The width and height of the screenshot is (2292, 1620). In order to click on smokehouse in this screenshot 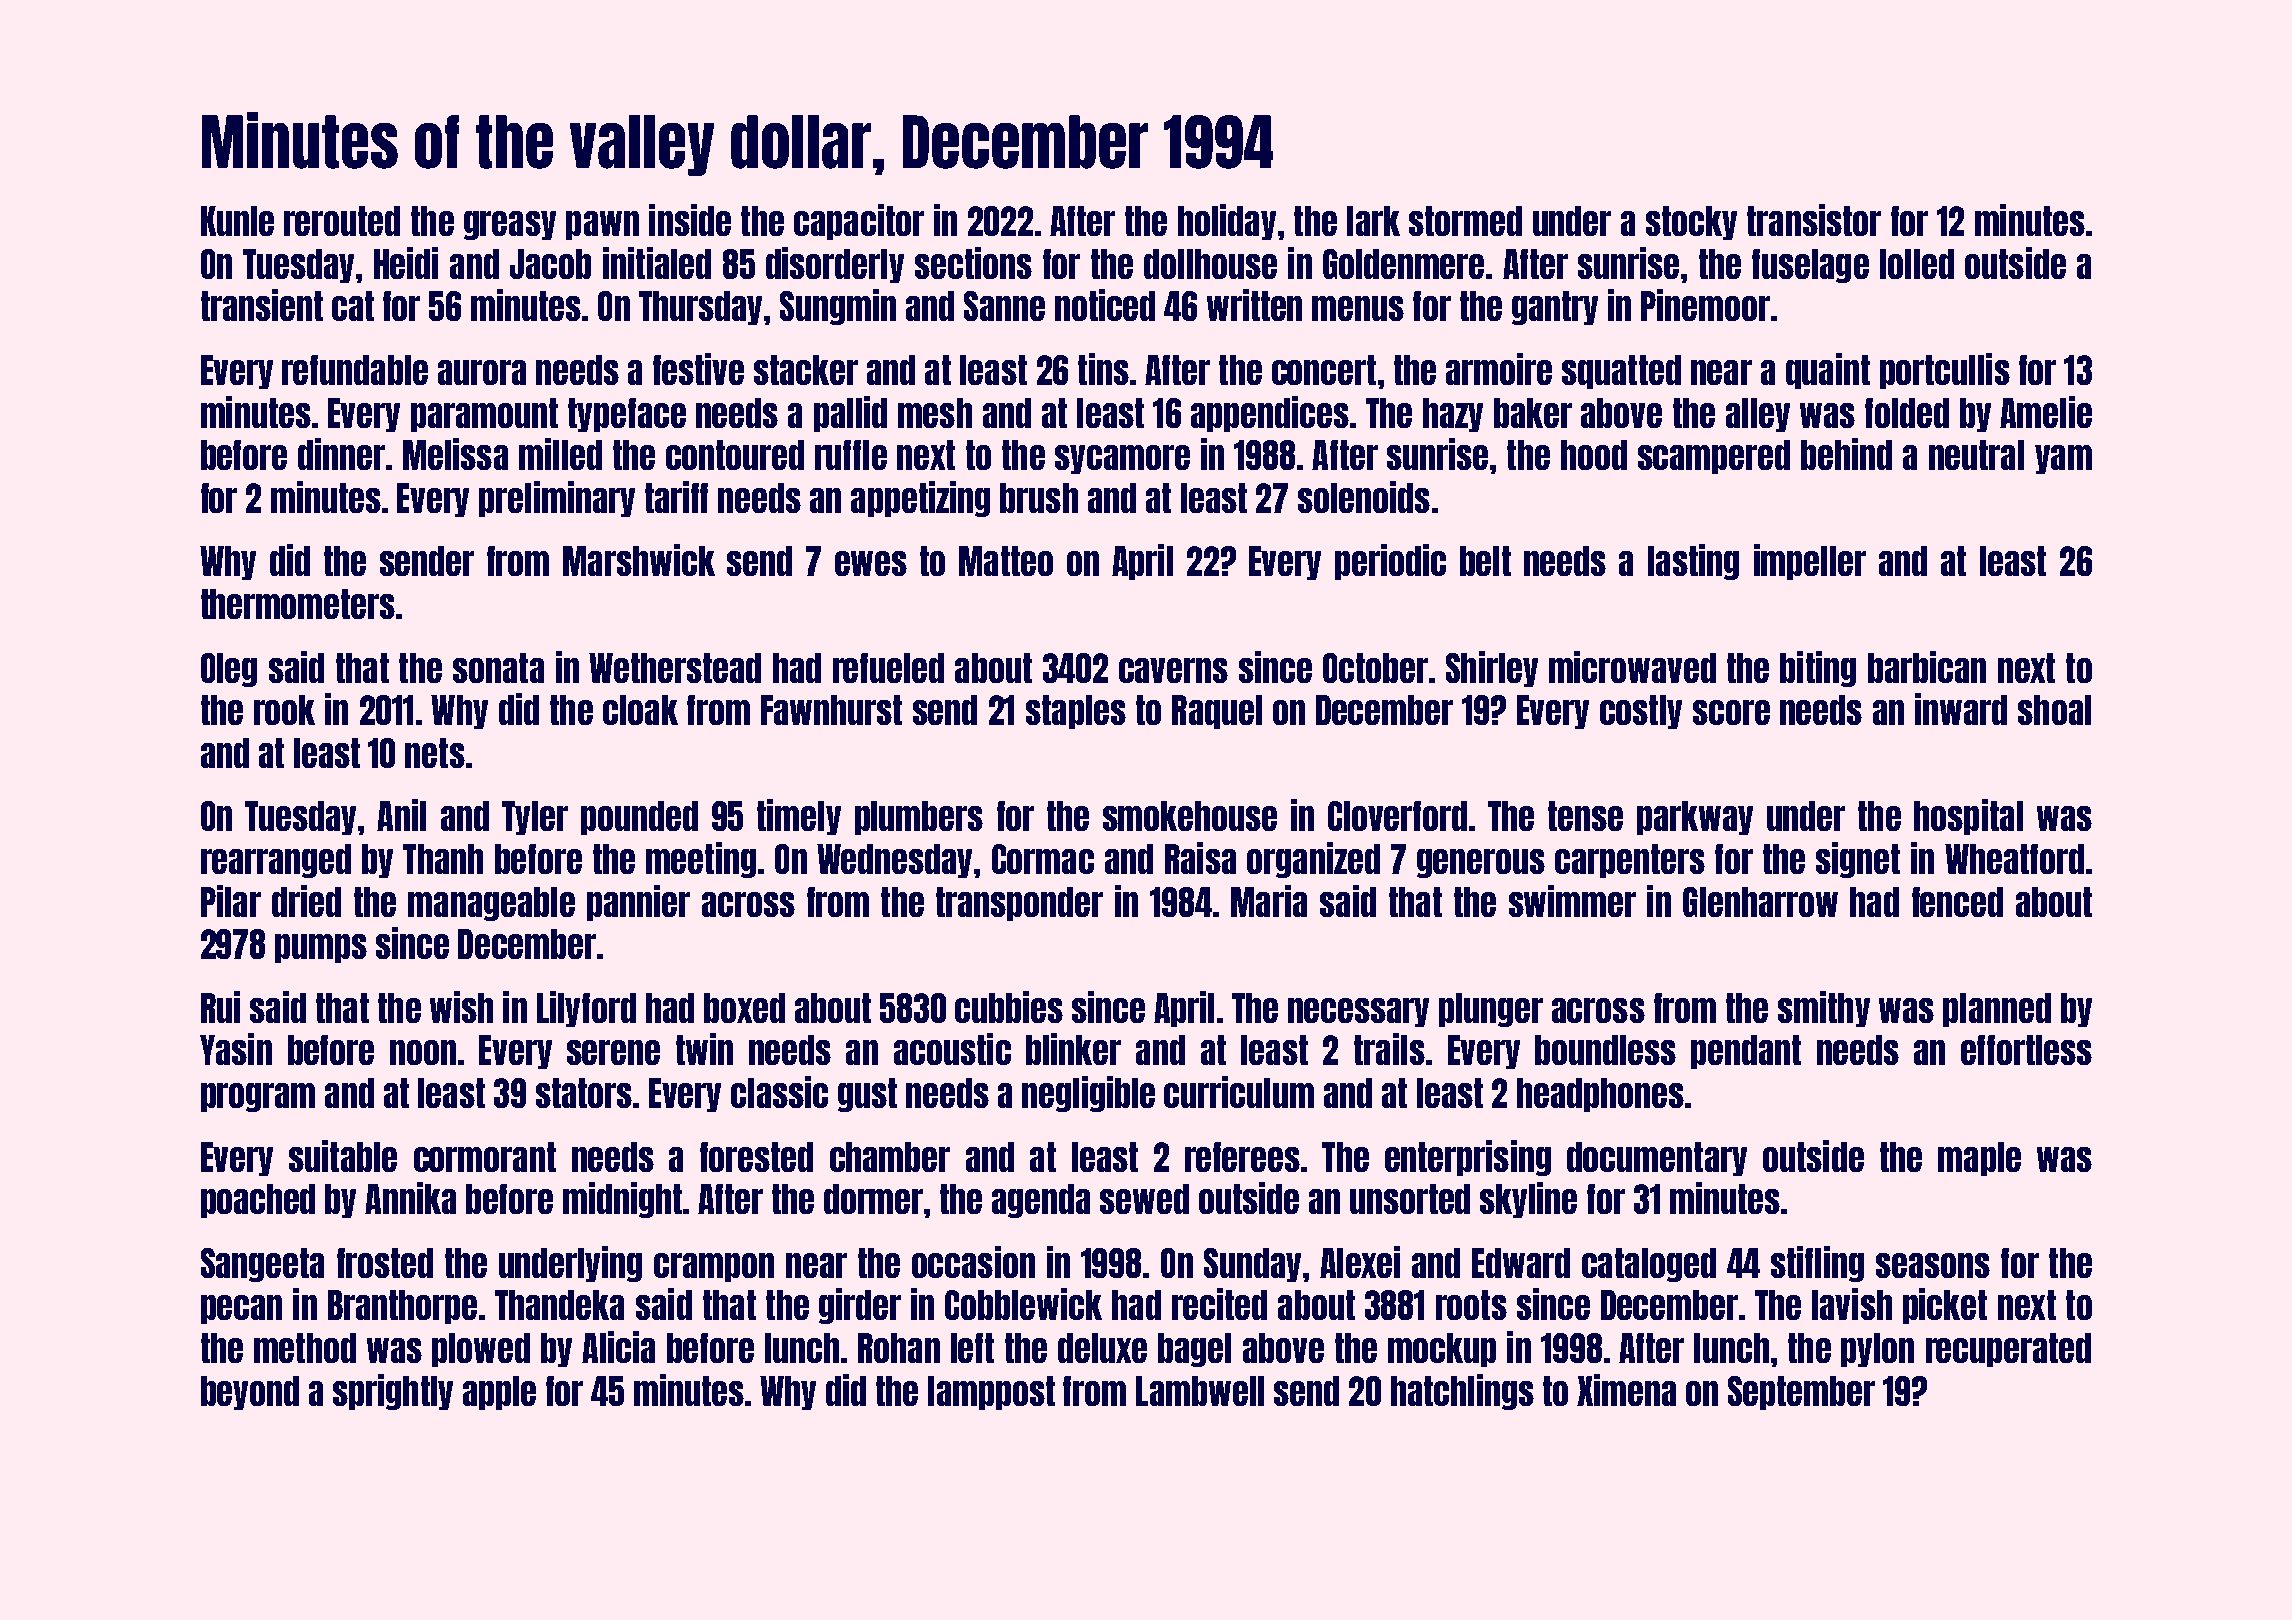, I will do `click(1190, 816)`.
